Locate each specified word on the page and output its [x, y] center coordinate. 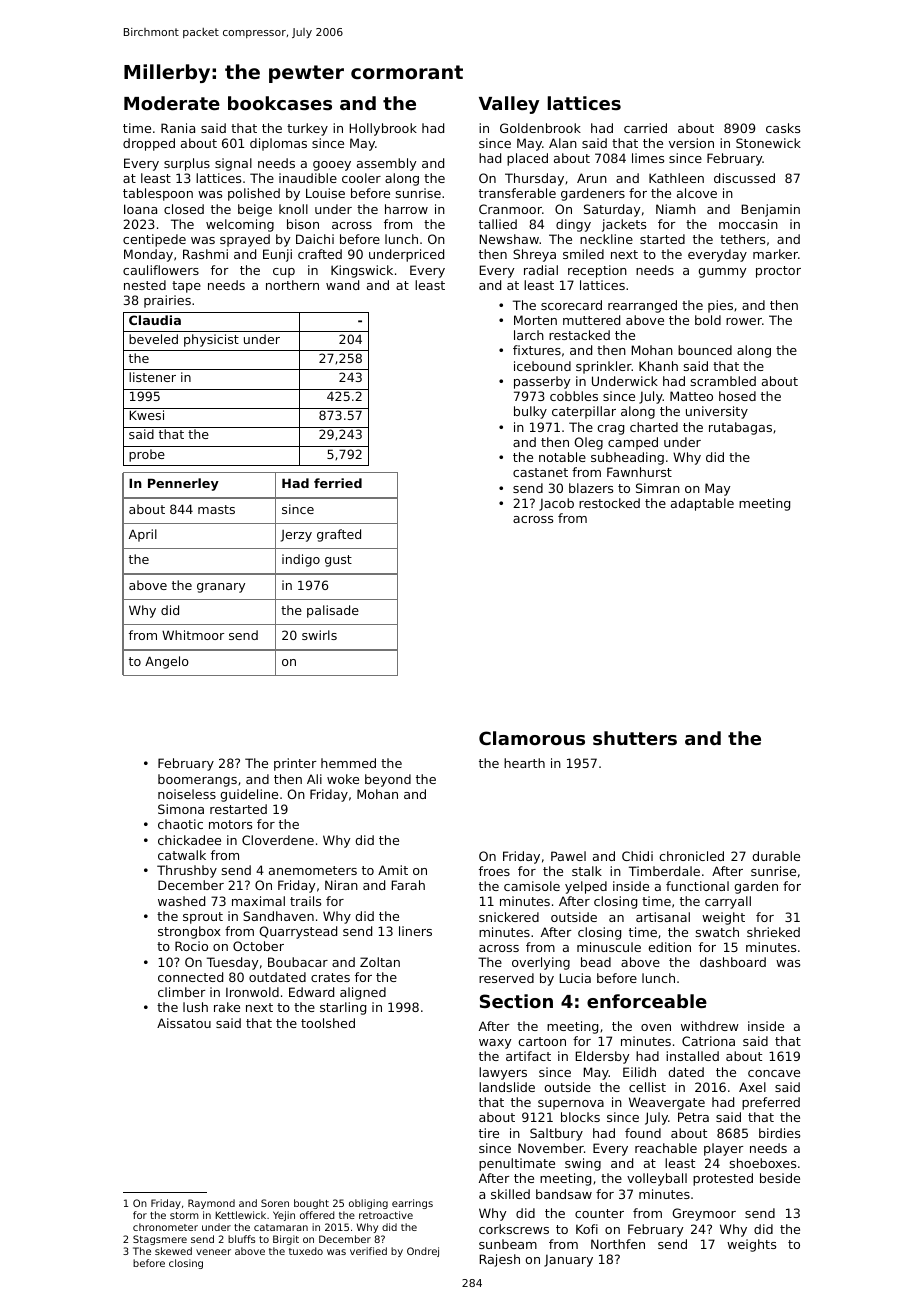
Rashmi [205, 254]
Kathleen [676, 178]
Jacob [556, 504]
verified [368, 1251]
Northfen [618, 1244]
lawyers [503, 1073]
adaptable [702, 504]
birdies [779, 1133]
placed [527, 159]
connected [190, 977]
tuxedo [306, 1251]
